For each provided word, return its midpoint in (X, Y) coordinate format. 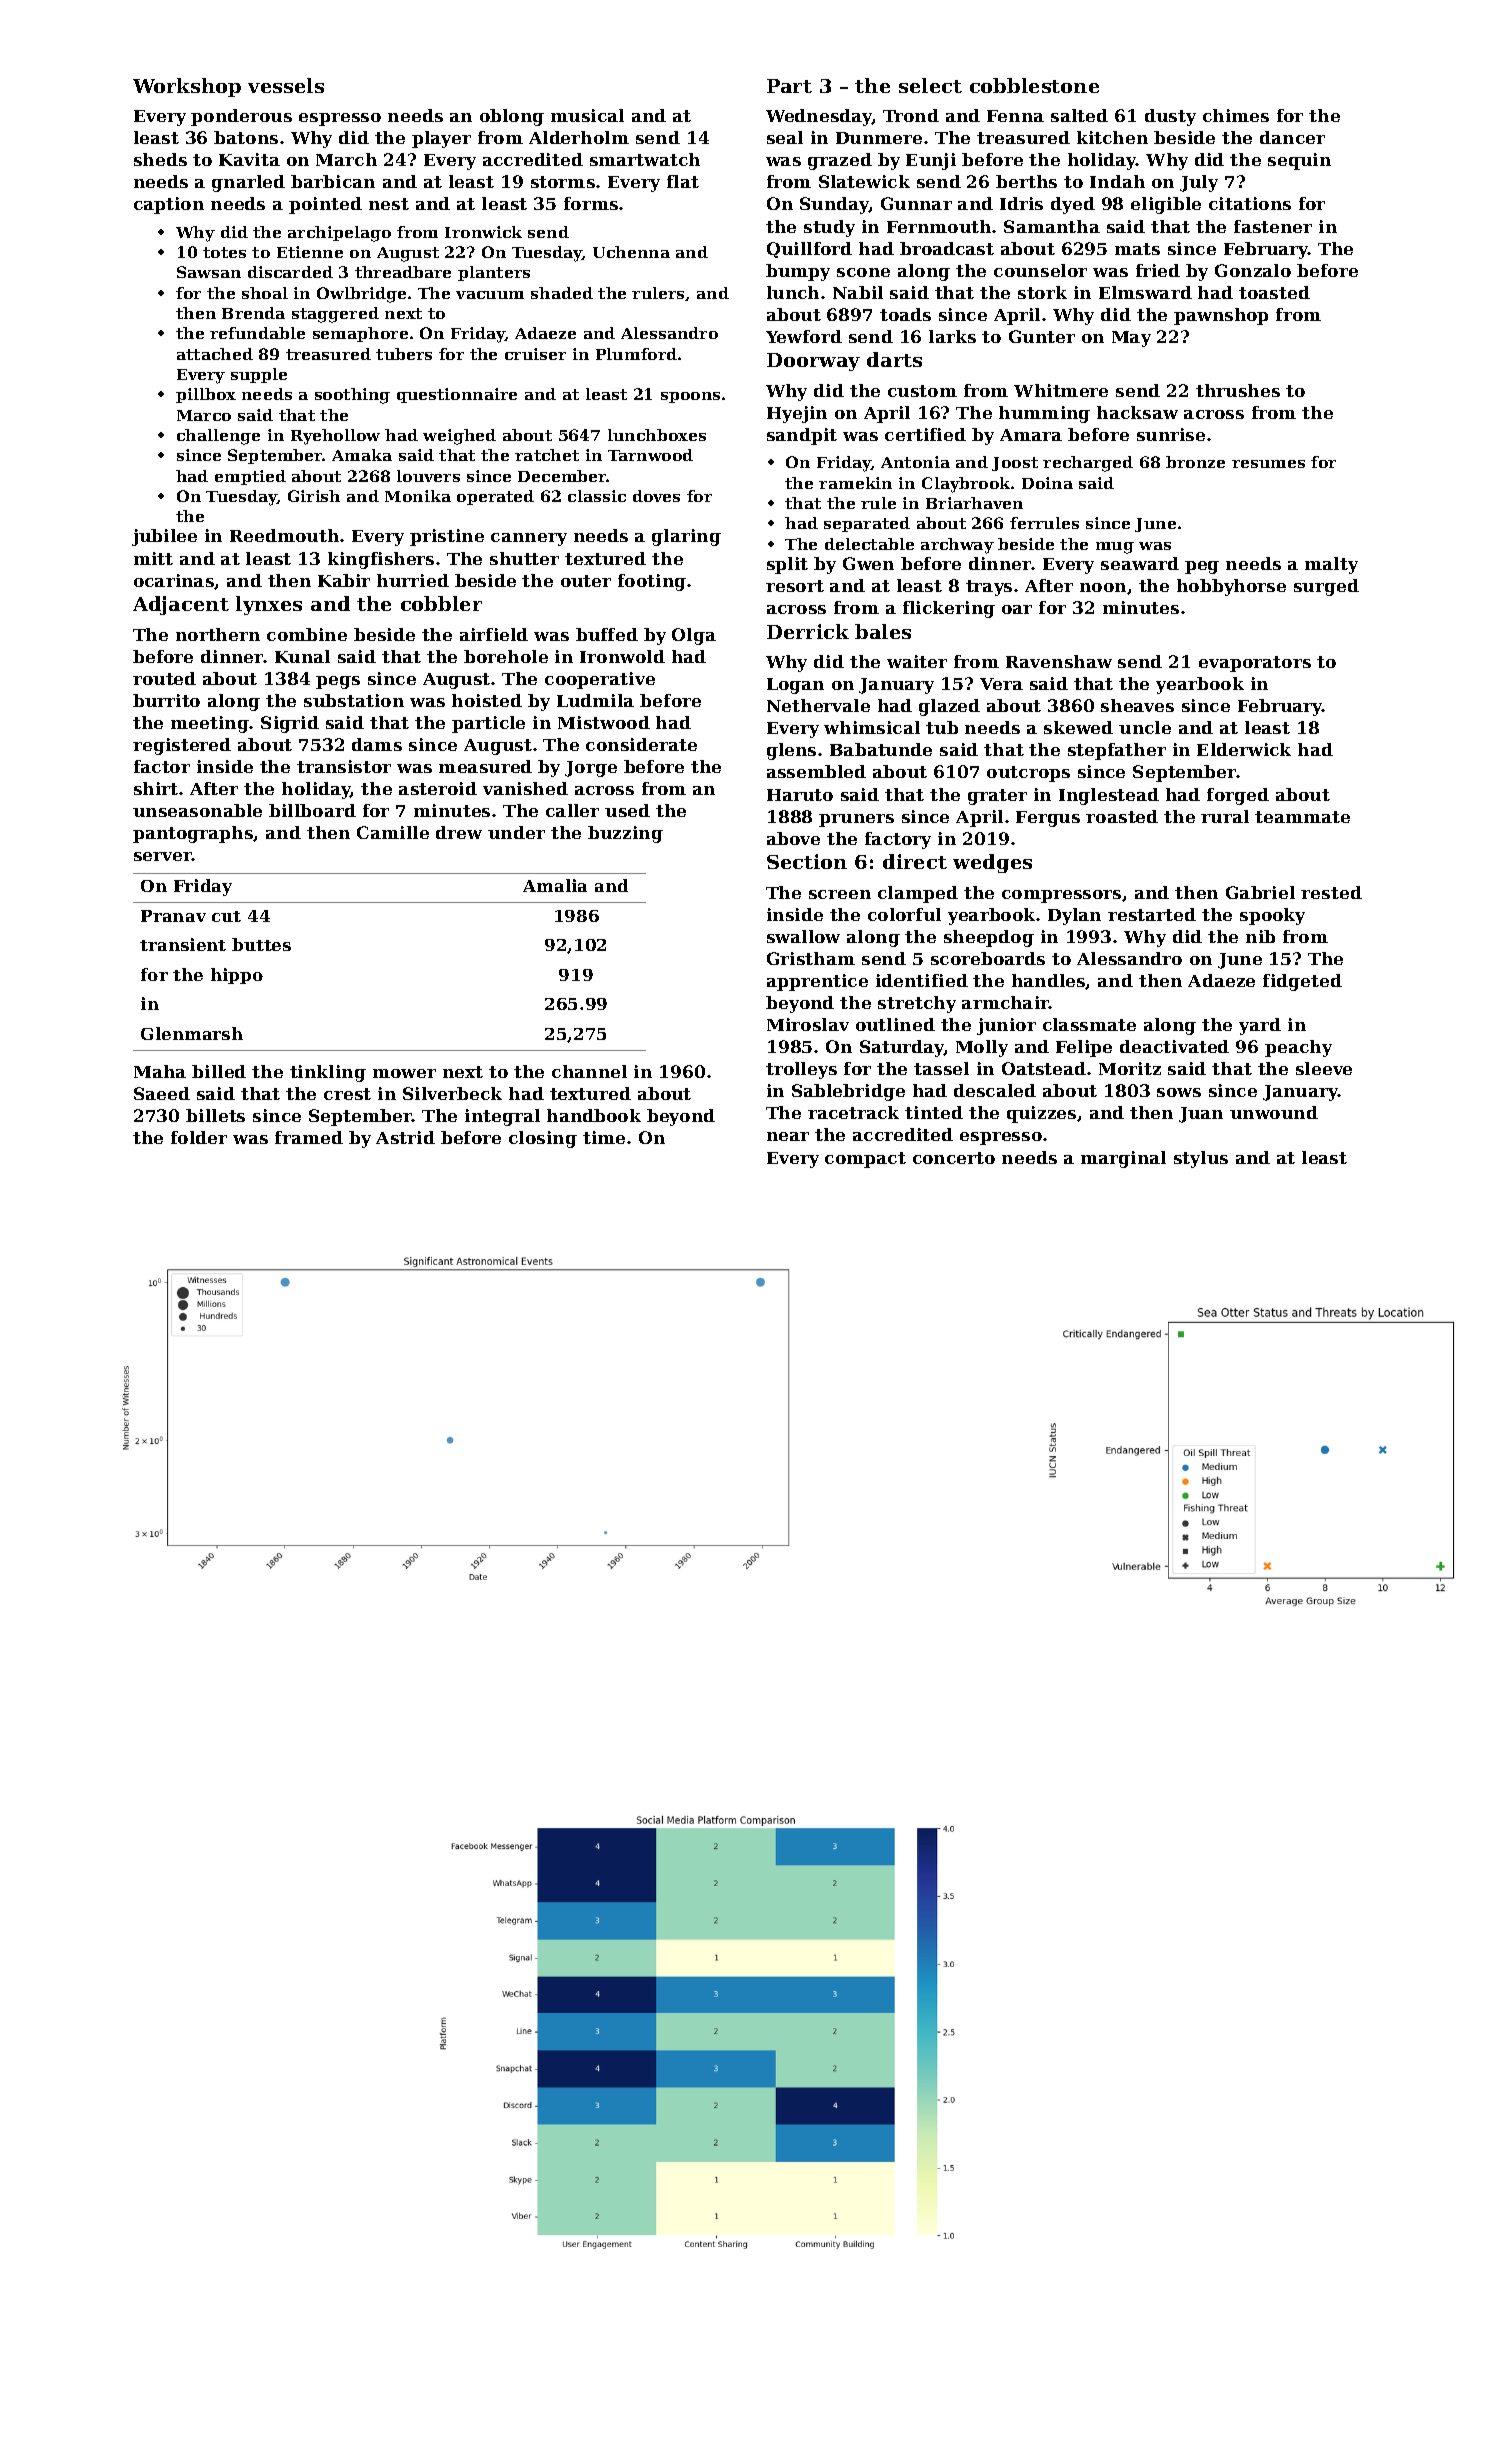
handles (1049, 981)
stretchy (917, 1004)
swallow (803, 936)
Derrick (808, 631)
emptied (250, 477)
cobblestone (1034, 85)
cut (226, 916)
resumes (1268, 464)
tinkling (328, 1073)
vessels (286, 85)
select (930, 85)
